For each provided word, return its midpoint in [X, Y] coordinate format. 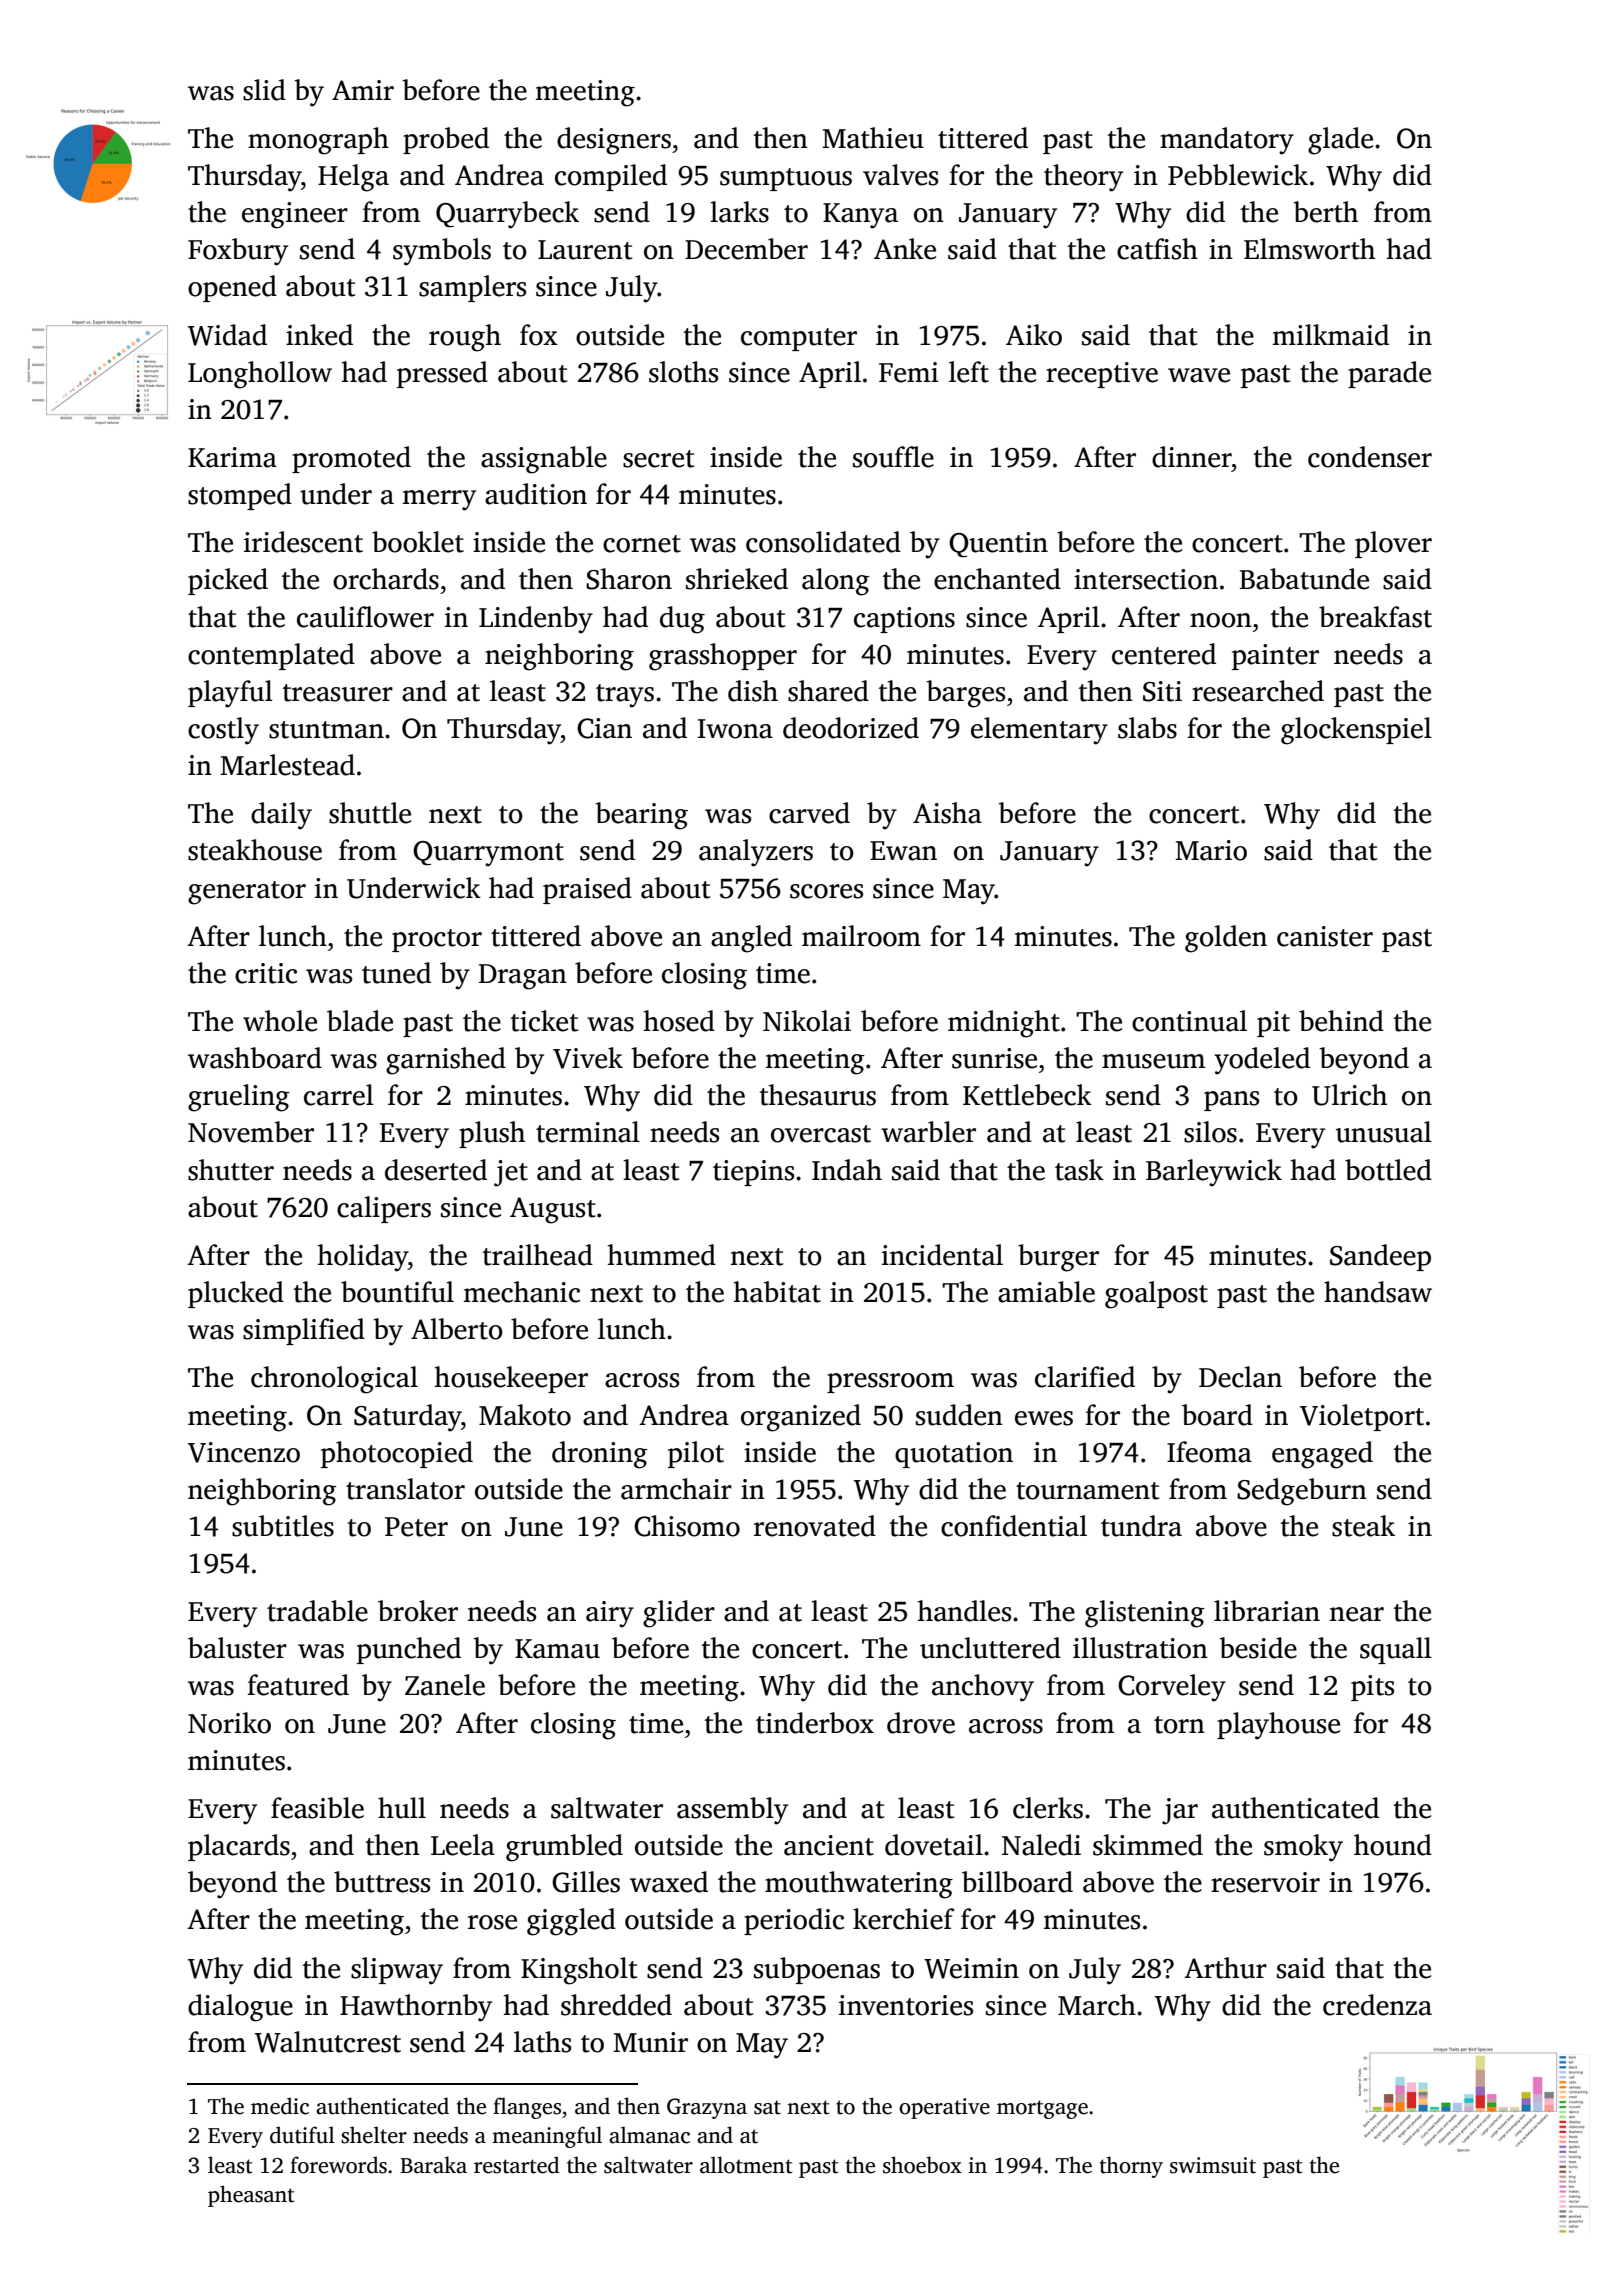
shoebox [922, 2165]
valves [900, 175]
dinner [1191, 457]
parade [1389, 374]
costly [223, 731]
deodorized [851, 728]
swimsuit [1213, 2165]
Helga [353, 178]
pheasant [251, 2196]
